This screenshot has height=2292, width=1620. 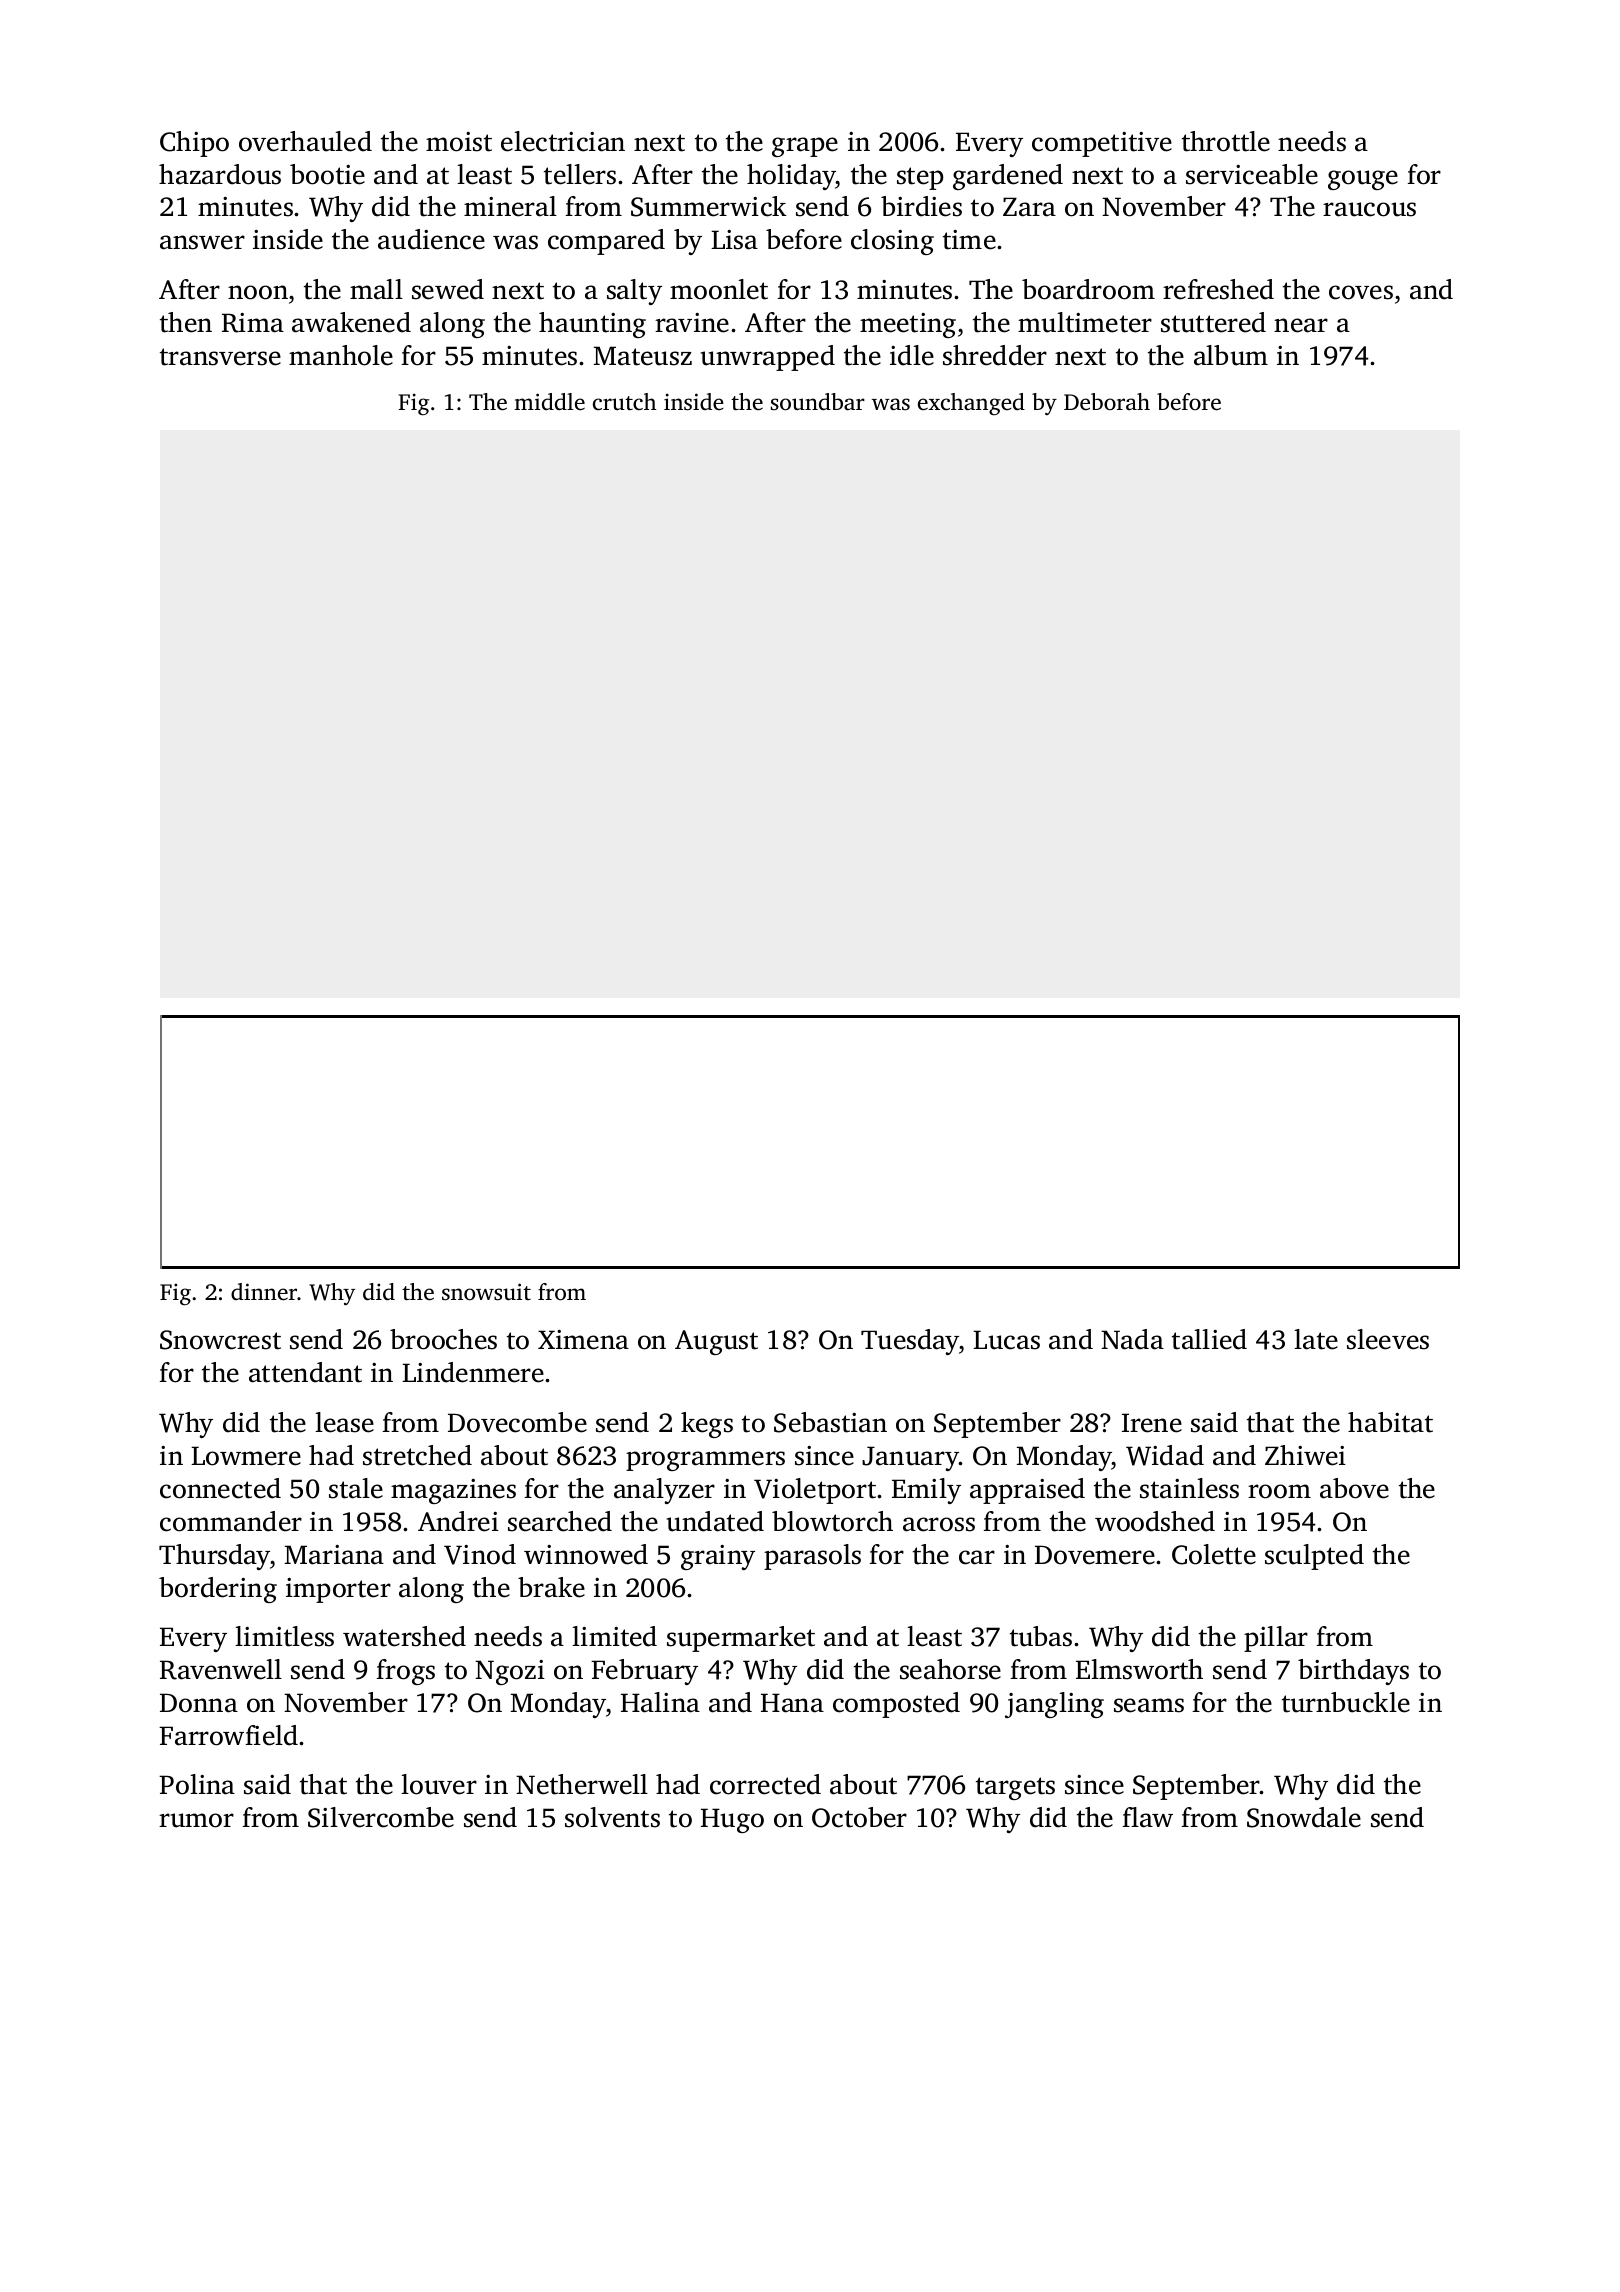 I want to click on shredder, so click(x=995, y=355).
